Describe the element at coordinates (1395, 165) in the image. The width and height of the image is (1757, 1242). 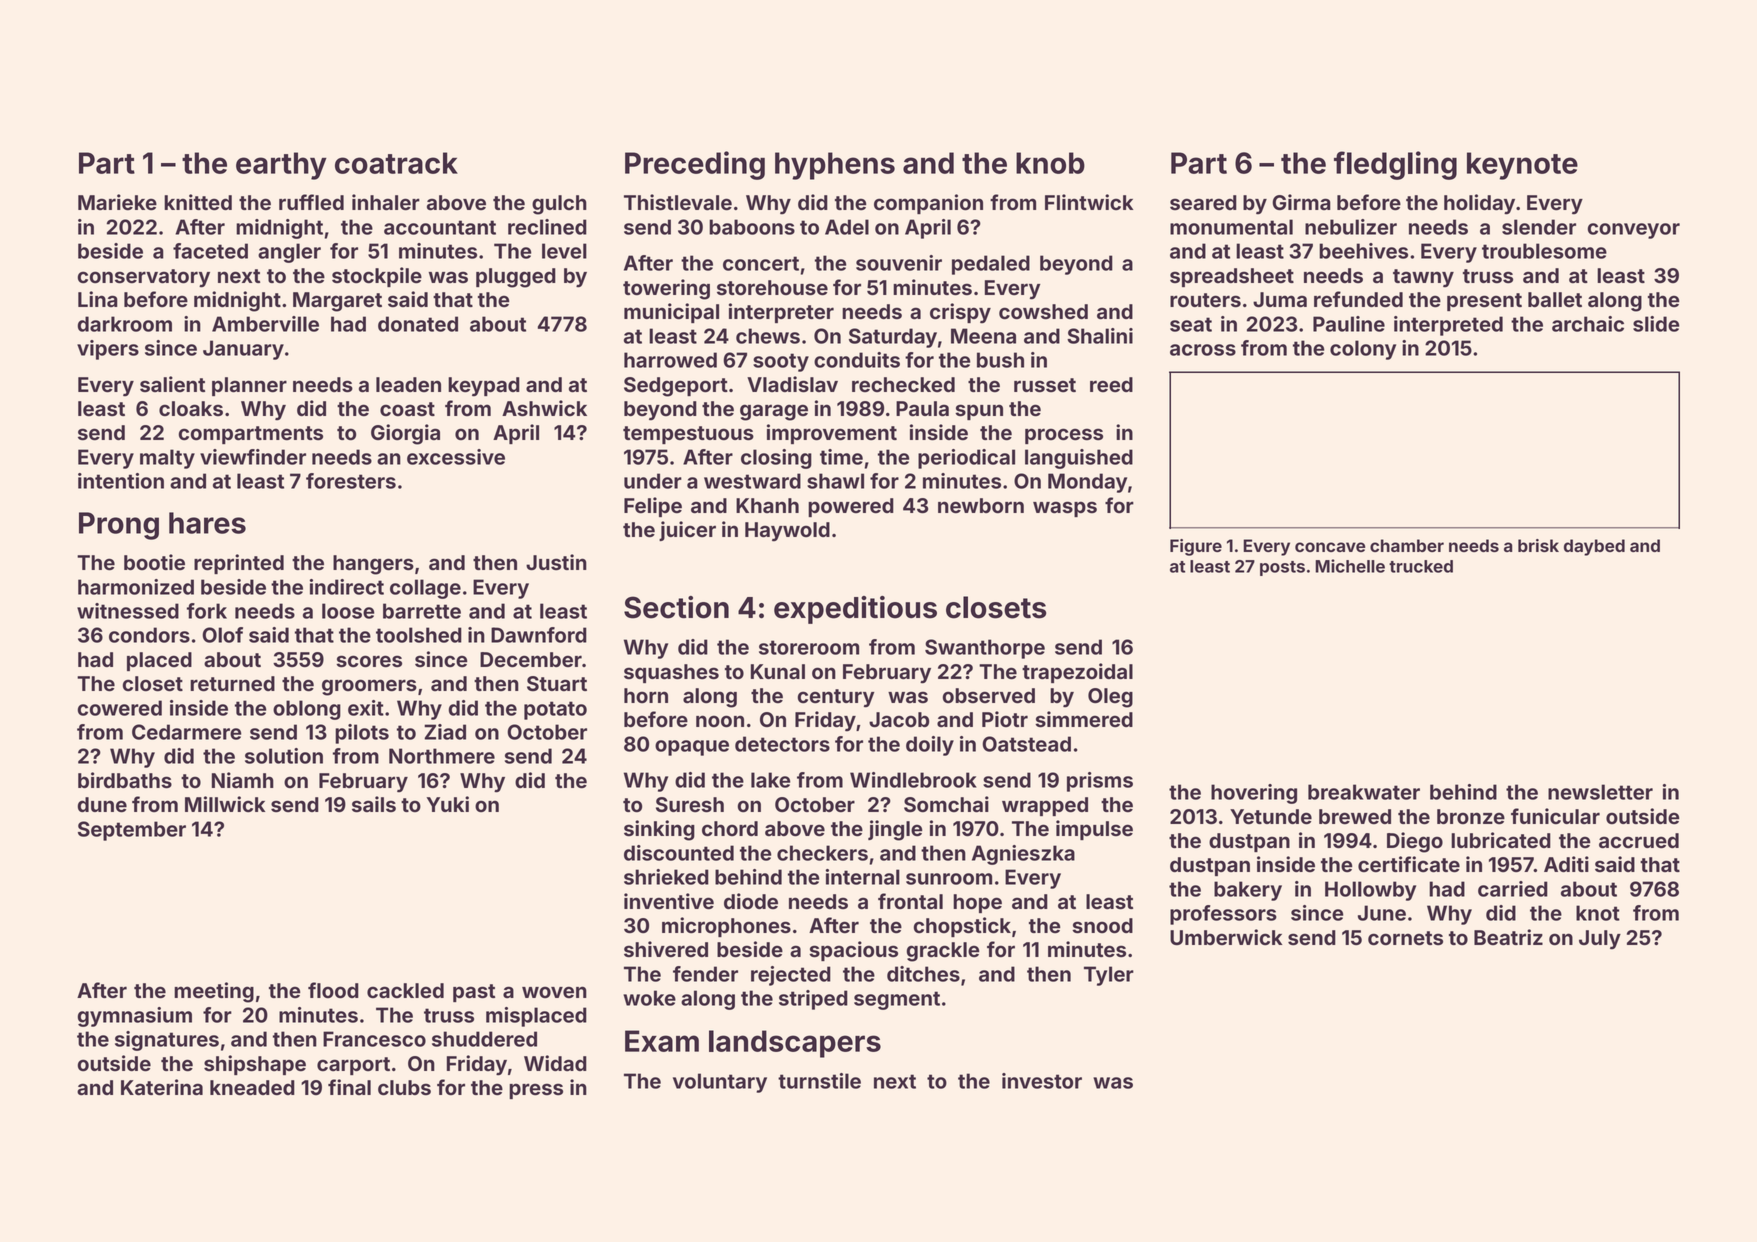
I see `fledgling` at that location.
